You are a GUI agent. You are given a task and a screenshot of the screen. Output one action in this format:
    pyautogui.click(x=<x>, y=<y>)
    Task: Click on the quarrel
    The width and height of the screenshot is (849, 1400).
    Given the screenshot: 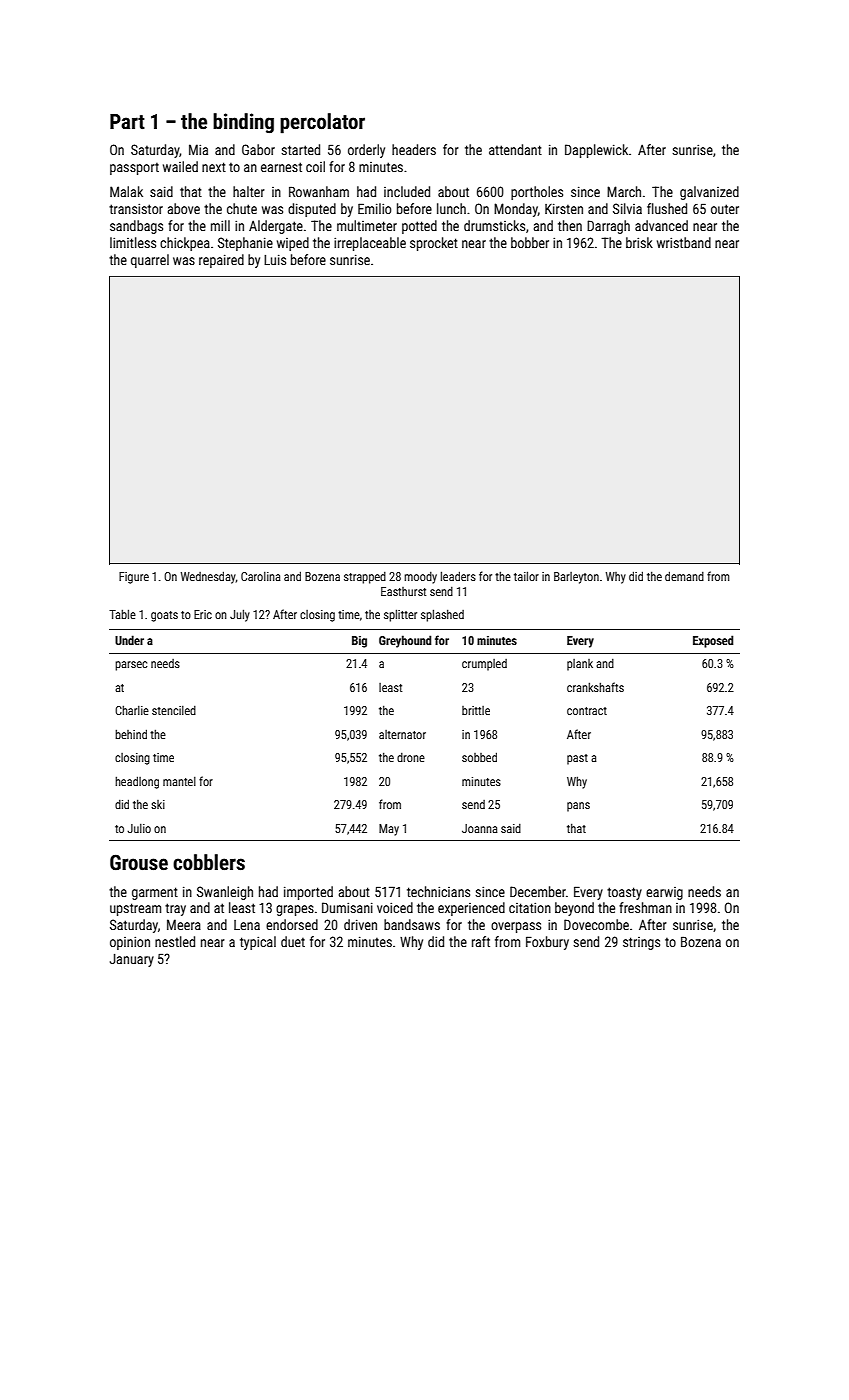 What is the action you would take?
    pyautogui.click(x=150, y=261)
